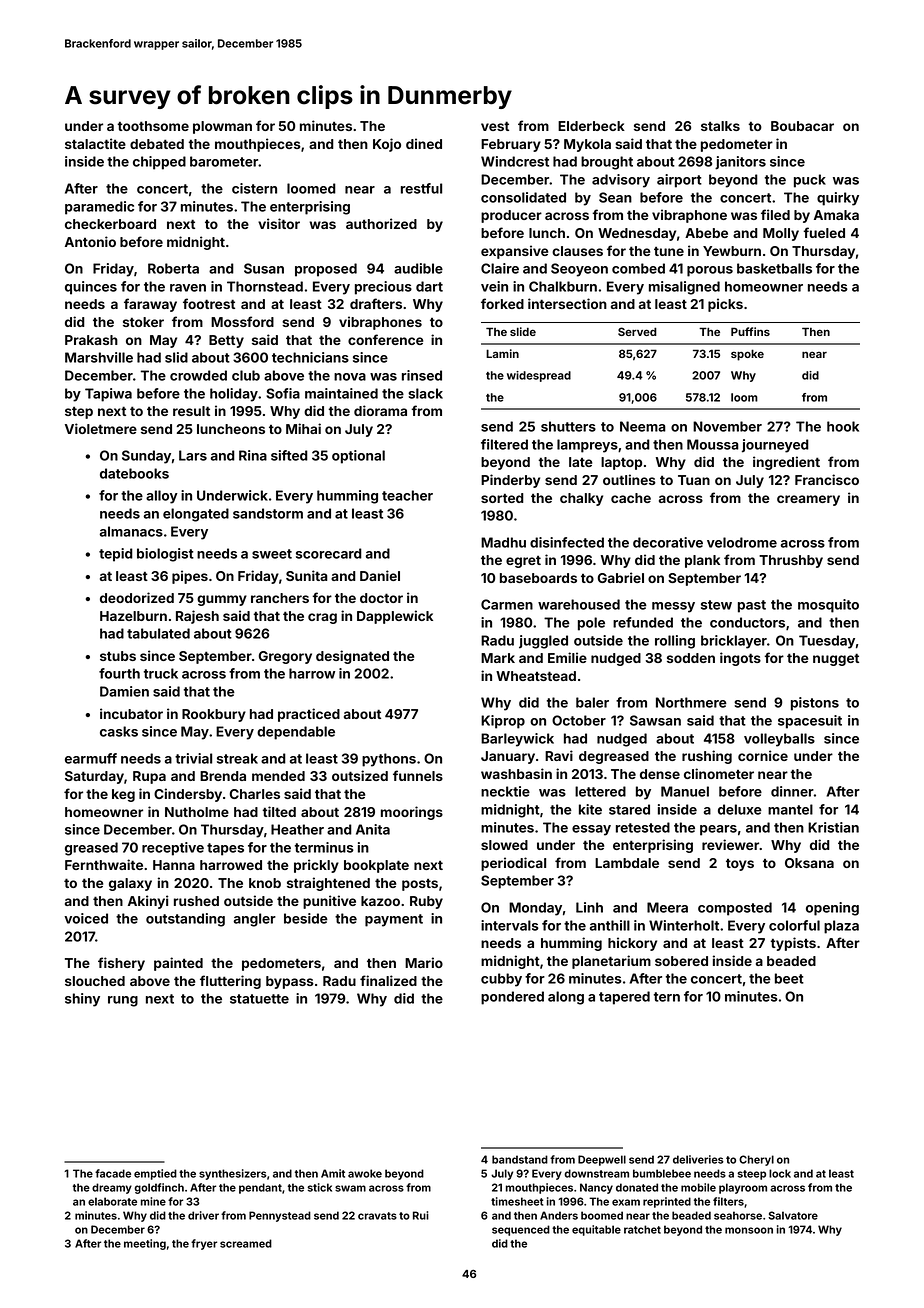  What do you see at coordinates (352, 657) in the image?
I see `designated` at bounding box center [352, 657].
